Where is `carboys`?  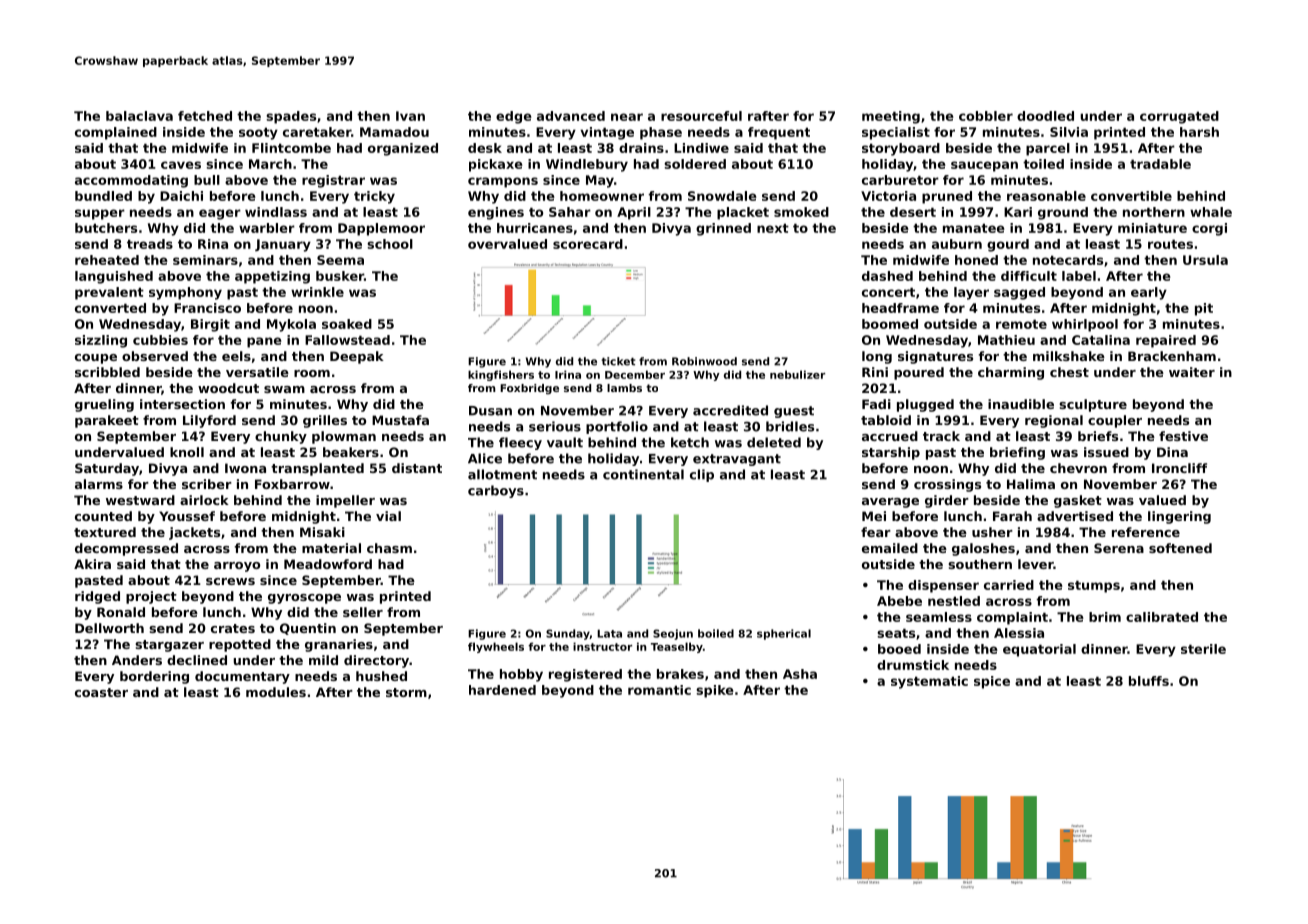 carboys is located at coordinates (496, 491).
